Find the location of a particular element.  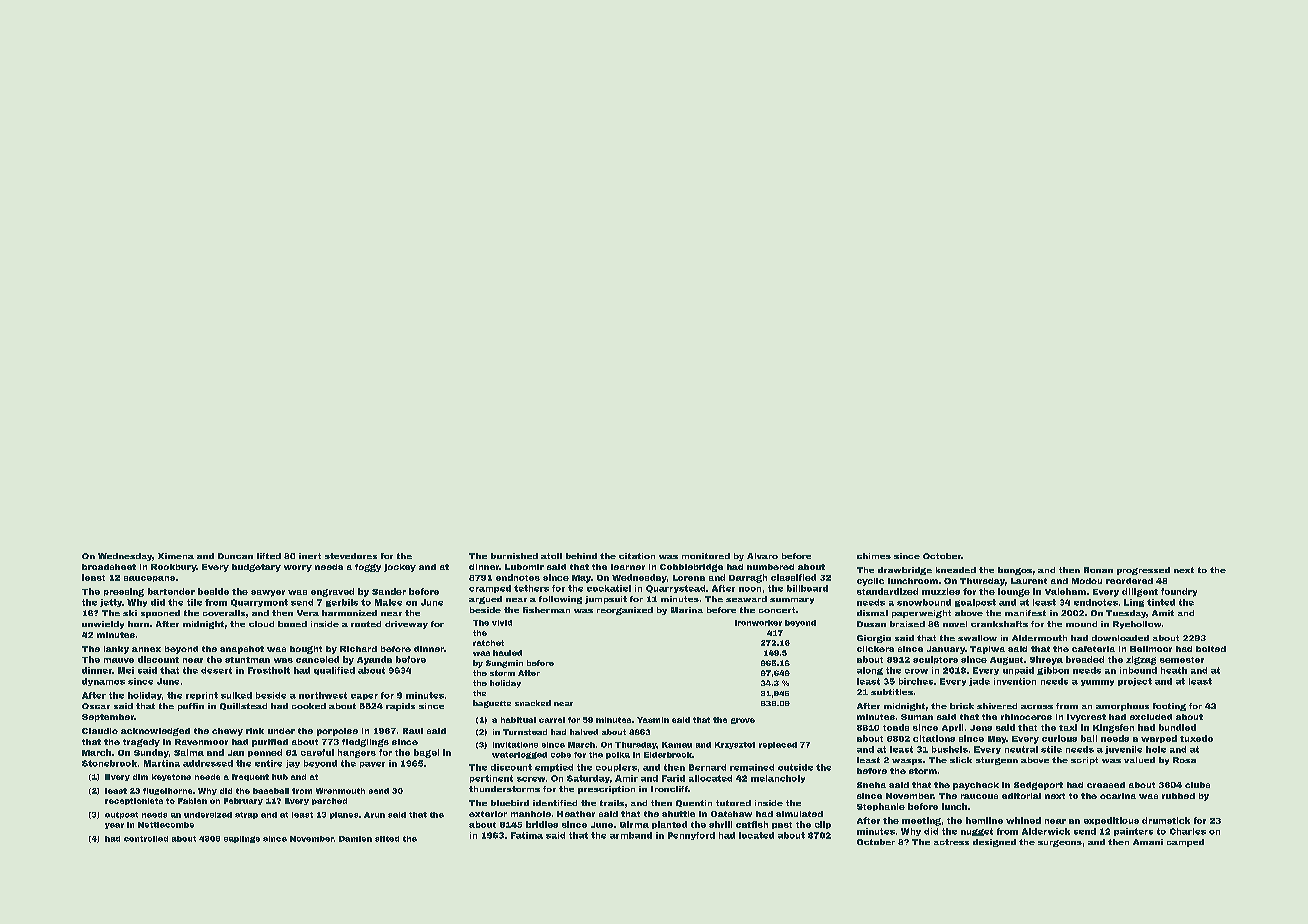

burnished is located at coordinates (514, 556).
